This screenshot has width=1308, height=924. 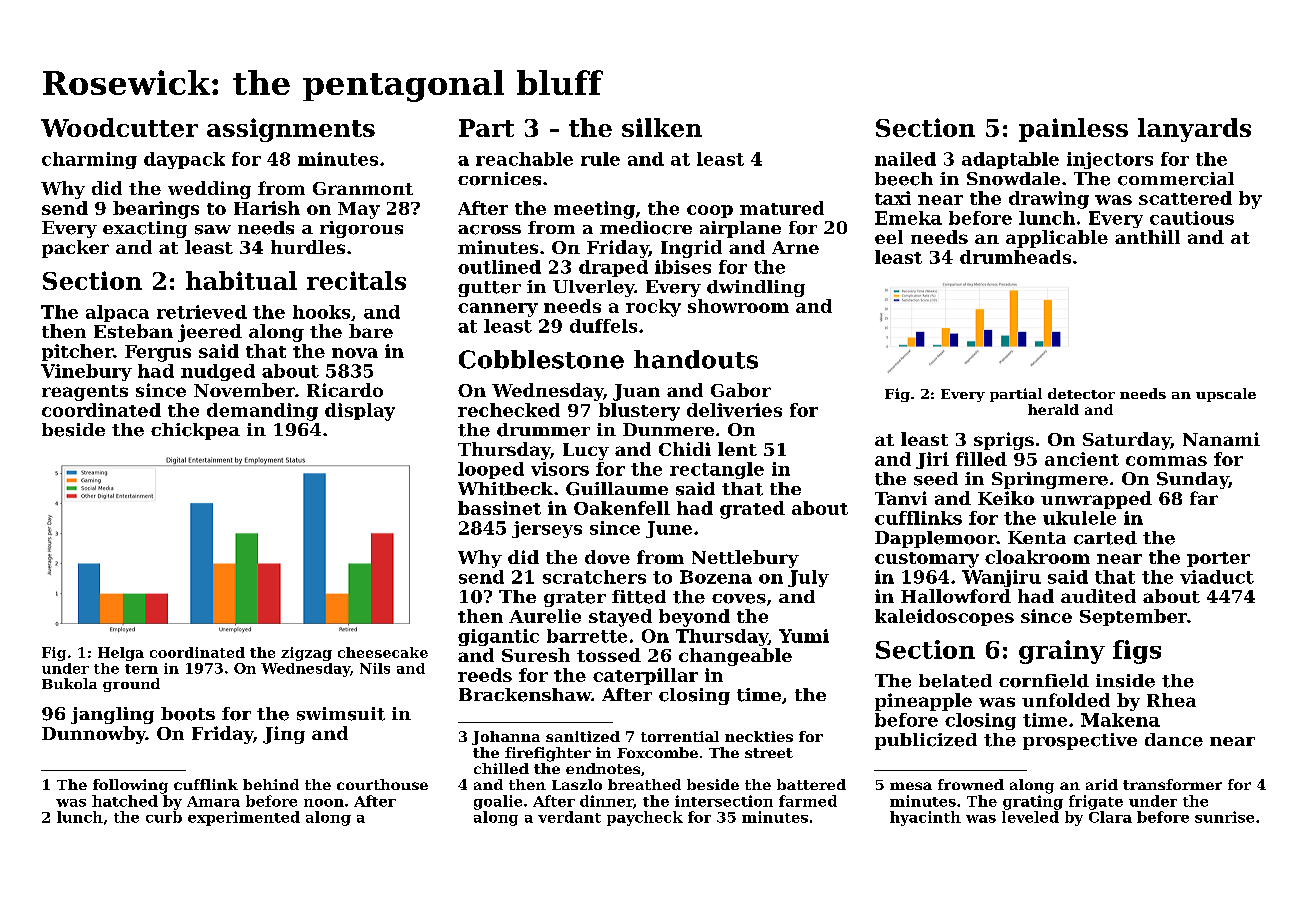 I want to click on gigantic, so click(x=498, y=637).
